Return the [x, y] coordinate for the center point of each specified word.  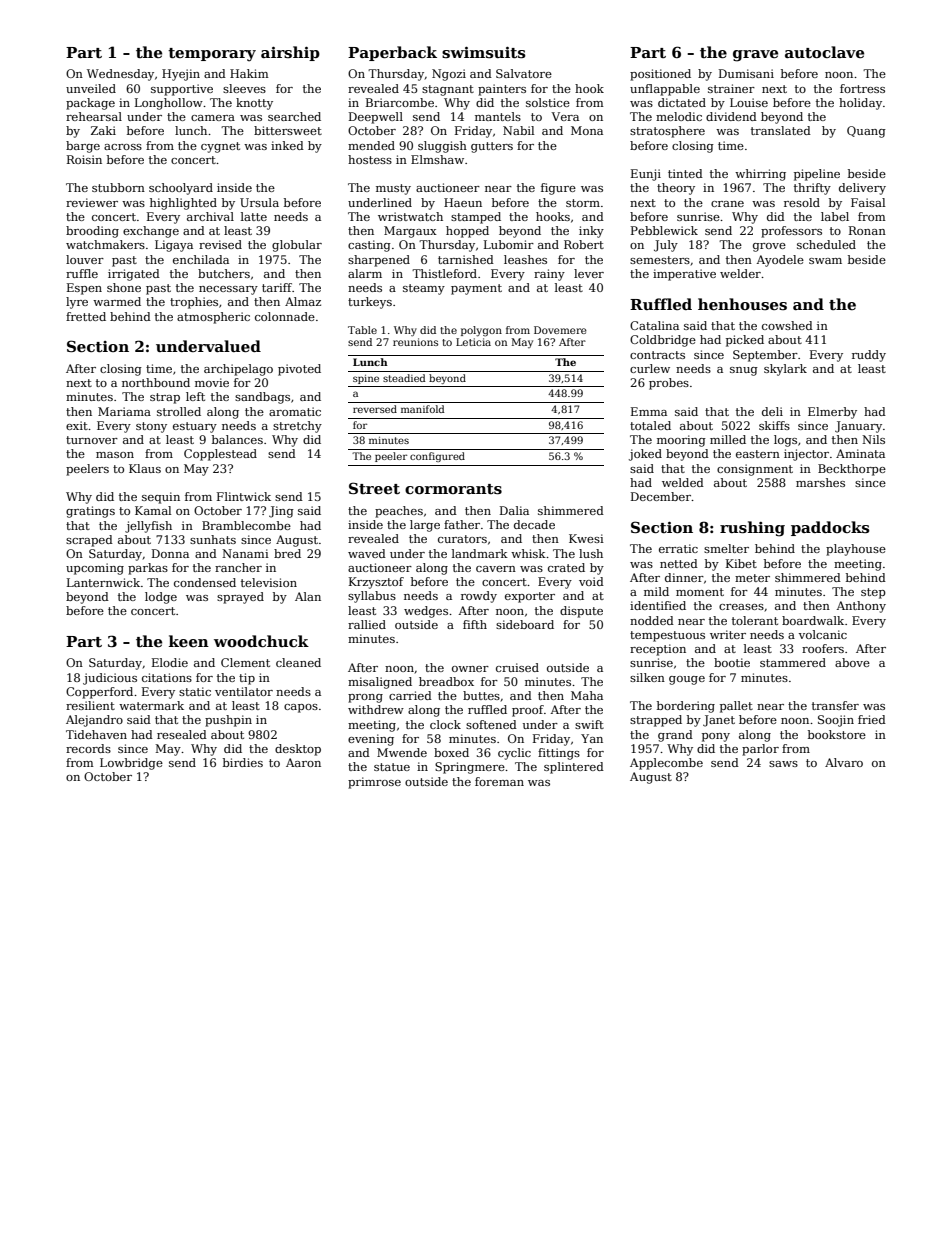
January [858, 427]
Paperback [392, 53]
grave [755, 56]
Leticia [473, 342]
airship [290, 53]
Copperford [99, 693]
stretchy [297, 427]
